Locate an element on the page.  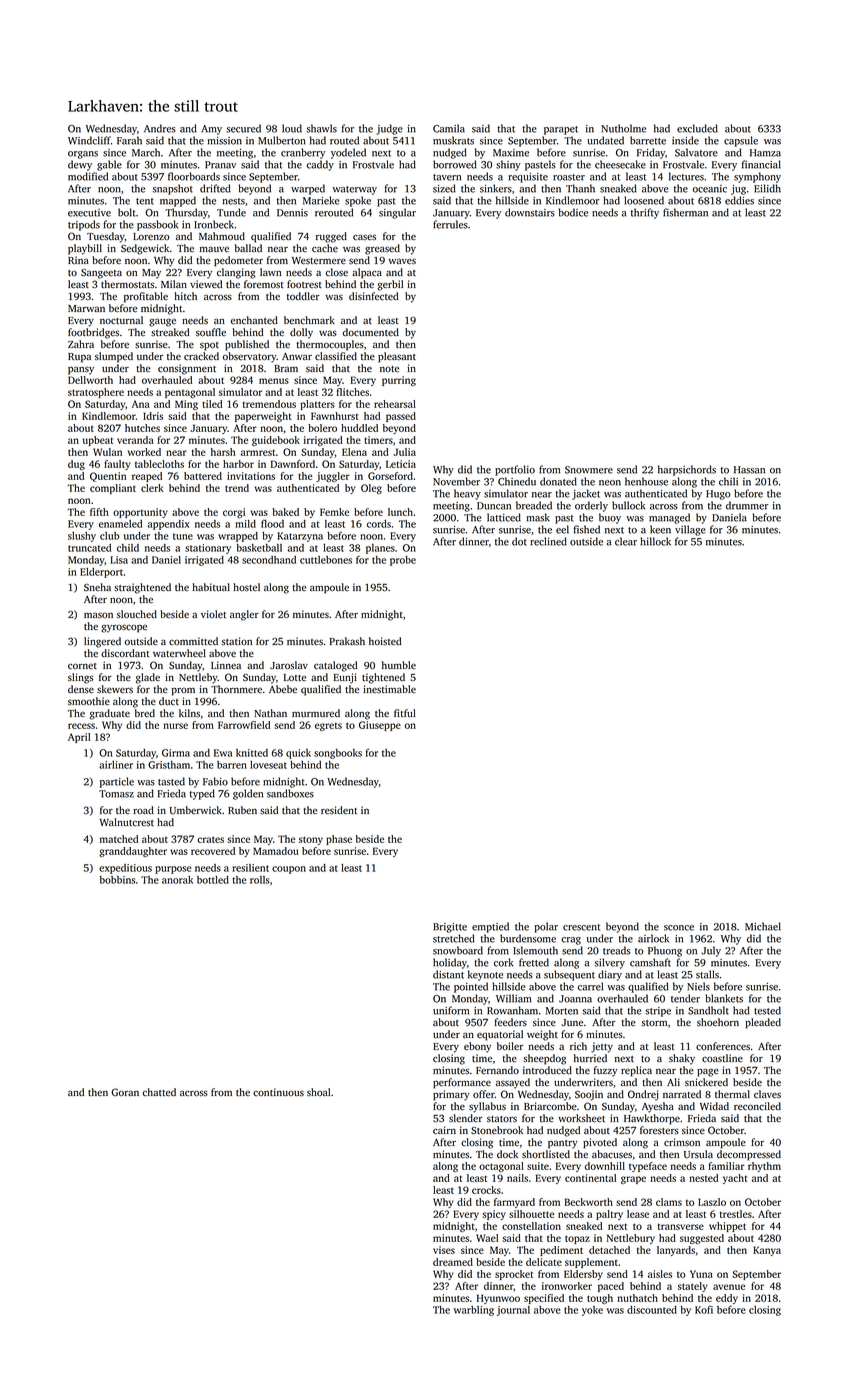
cairn is located at coordinates (444, 1130).
